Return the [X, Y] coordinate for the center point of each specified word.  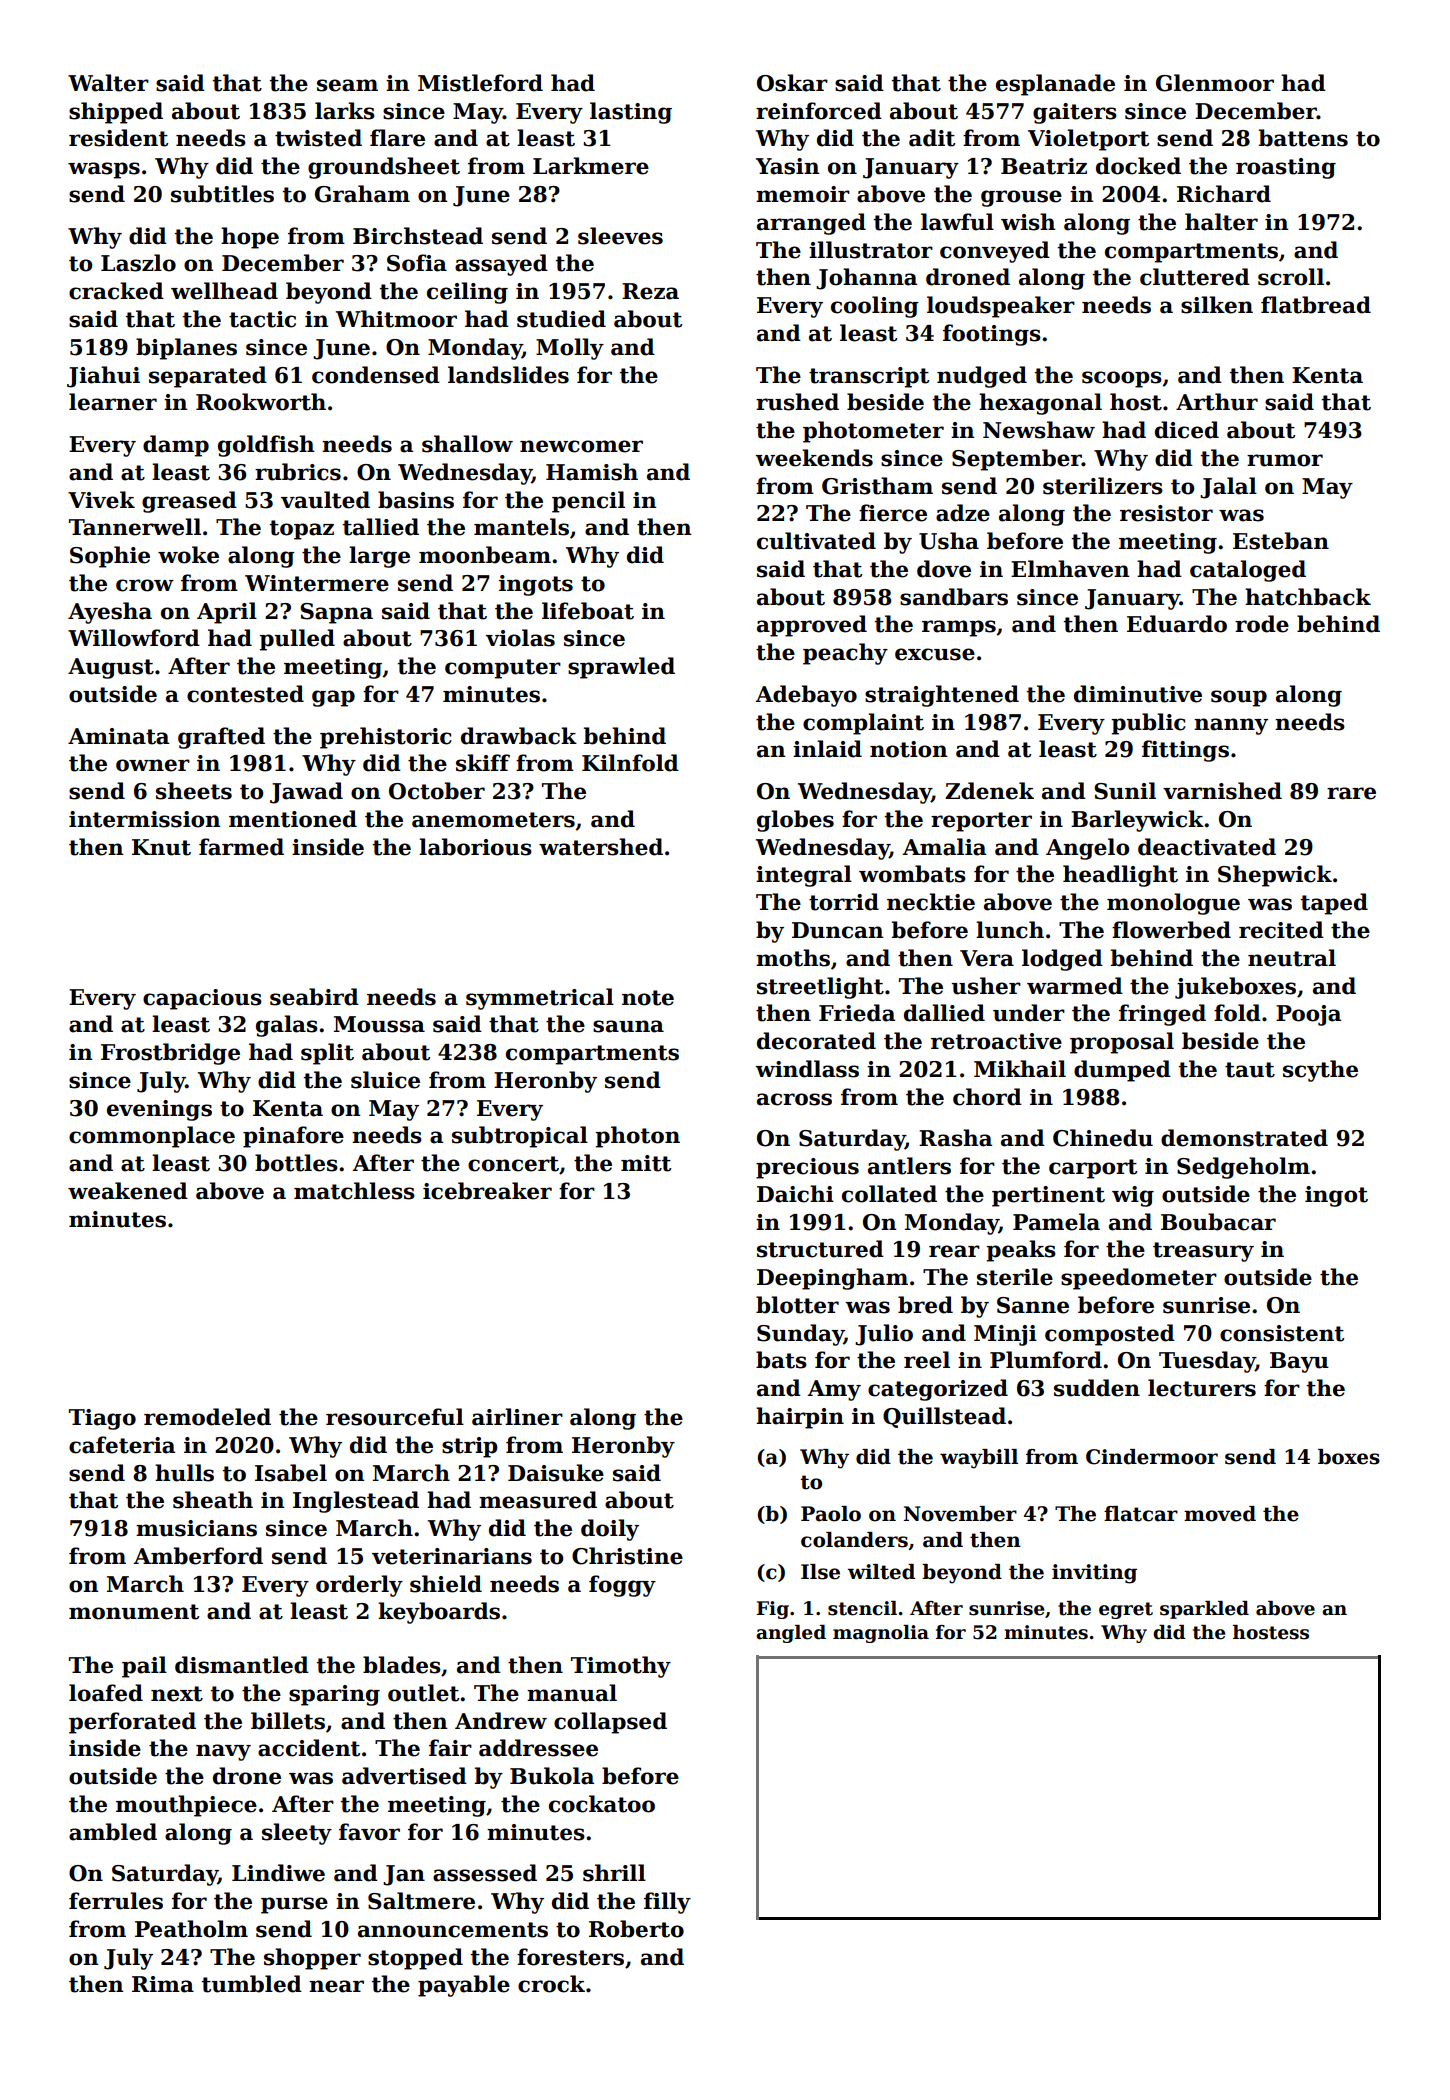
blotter [797, 1305]
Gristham [877, 486]
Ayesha [110, 613]
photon [637, 1137]
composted [1110, 1335]
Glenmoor [1215, 83]
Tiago [102, 1419]
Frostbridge [170, 1054]
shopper [312, 1959]
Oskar [792, 83]
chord [987, 1097]
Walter [108, 83]
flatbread [1316, 305]
